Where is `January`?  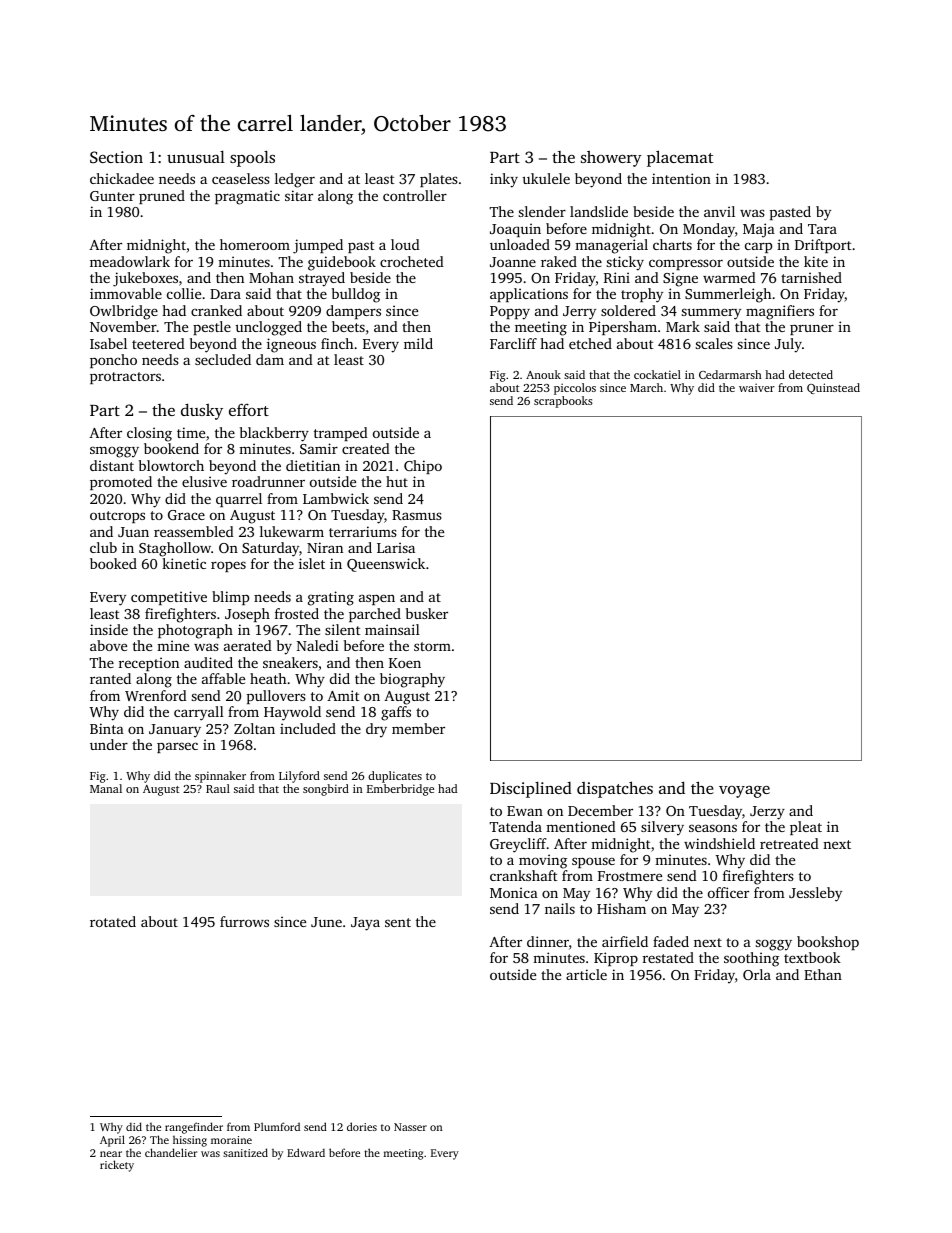 January is located at coordinates (175, 730).
